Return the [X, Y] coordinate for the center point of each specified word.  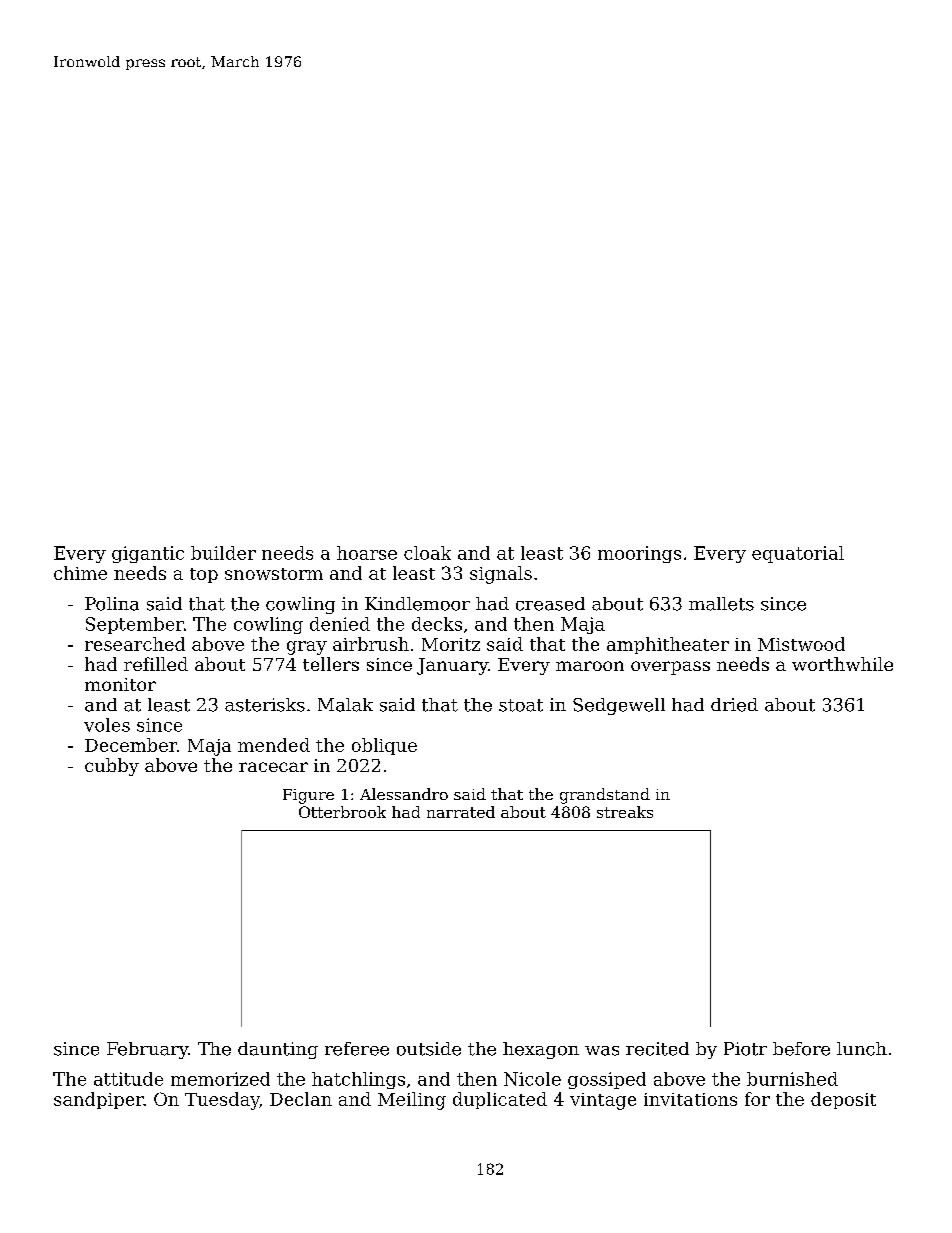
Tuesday [222, 1101]
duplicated [500, 1100]
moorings [639, 554]
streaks [625, 812]
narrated [461, 812]
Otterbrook [342, 812]
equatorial [798, 554]
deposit [843, 1100]
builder [223, 553]
